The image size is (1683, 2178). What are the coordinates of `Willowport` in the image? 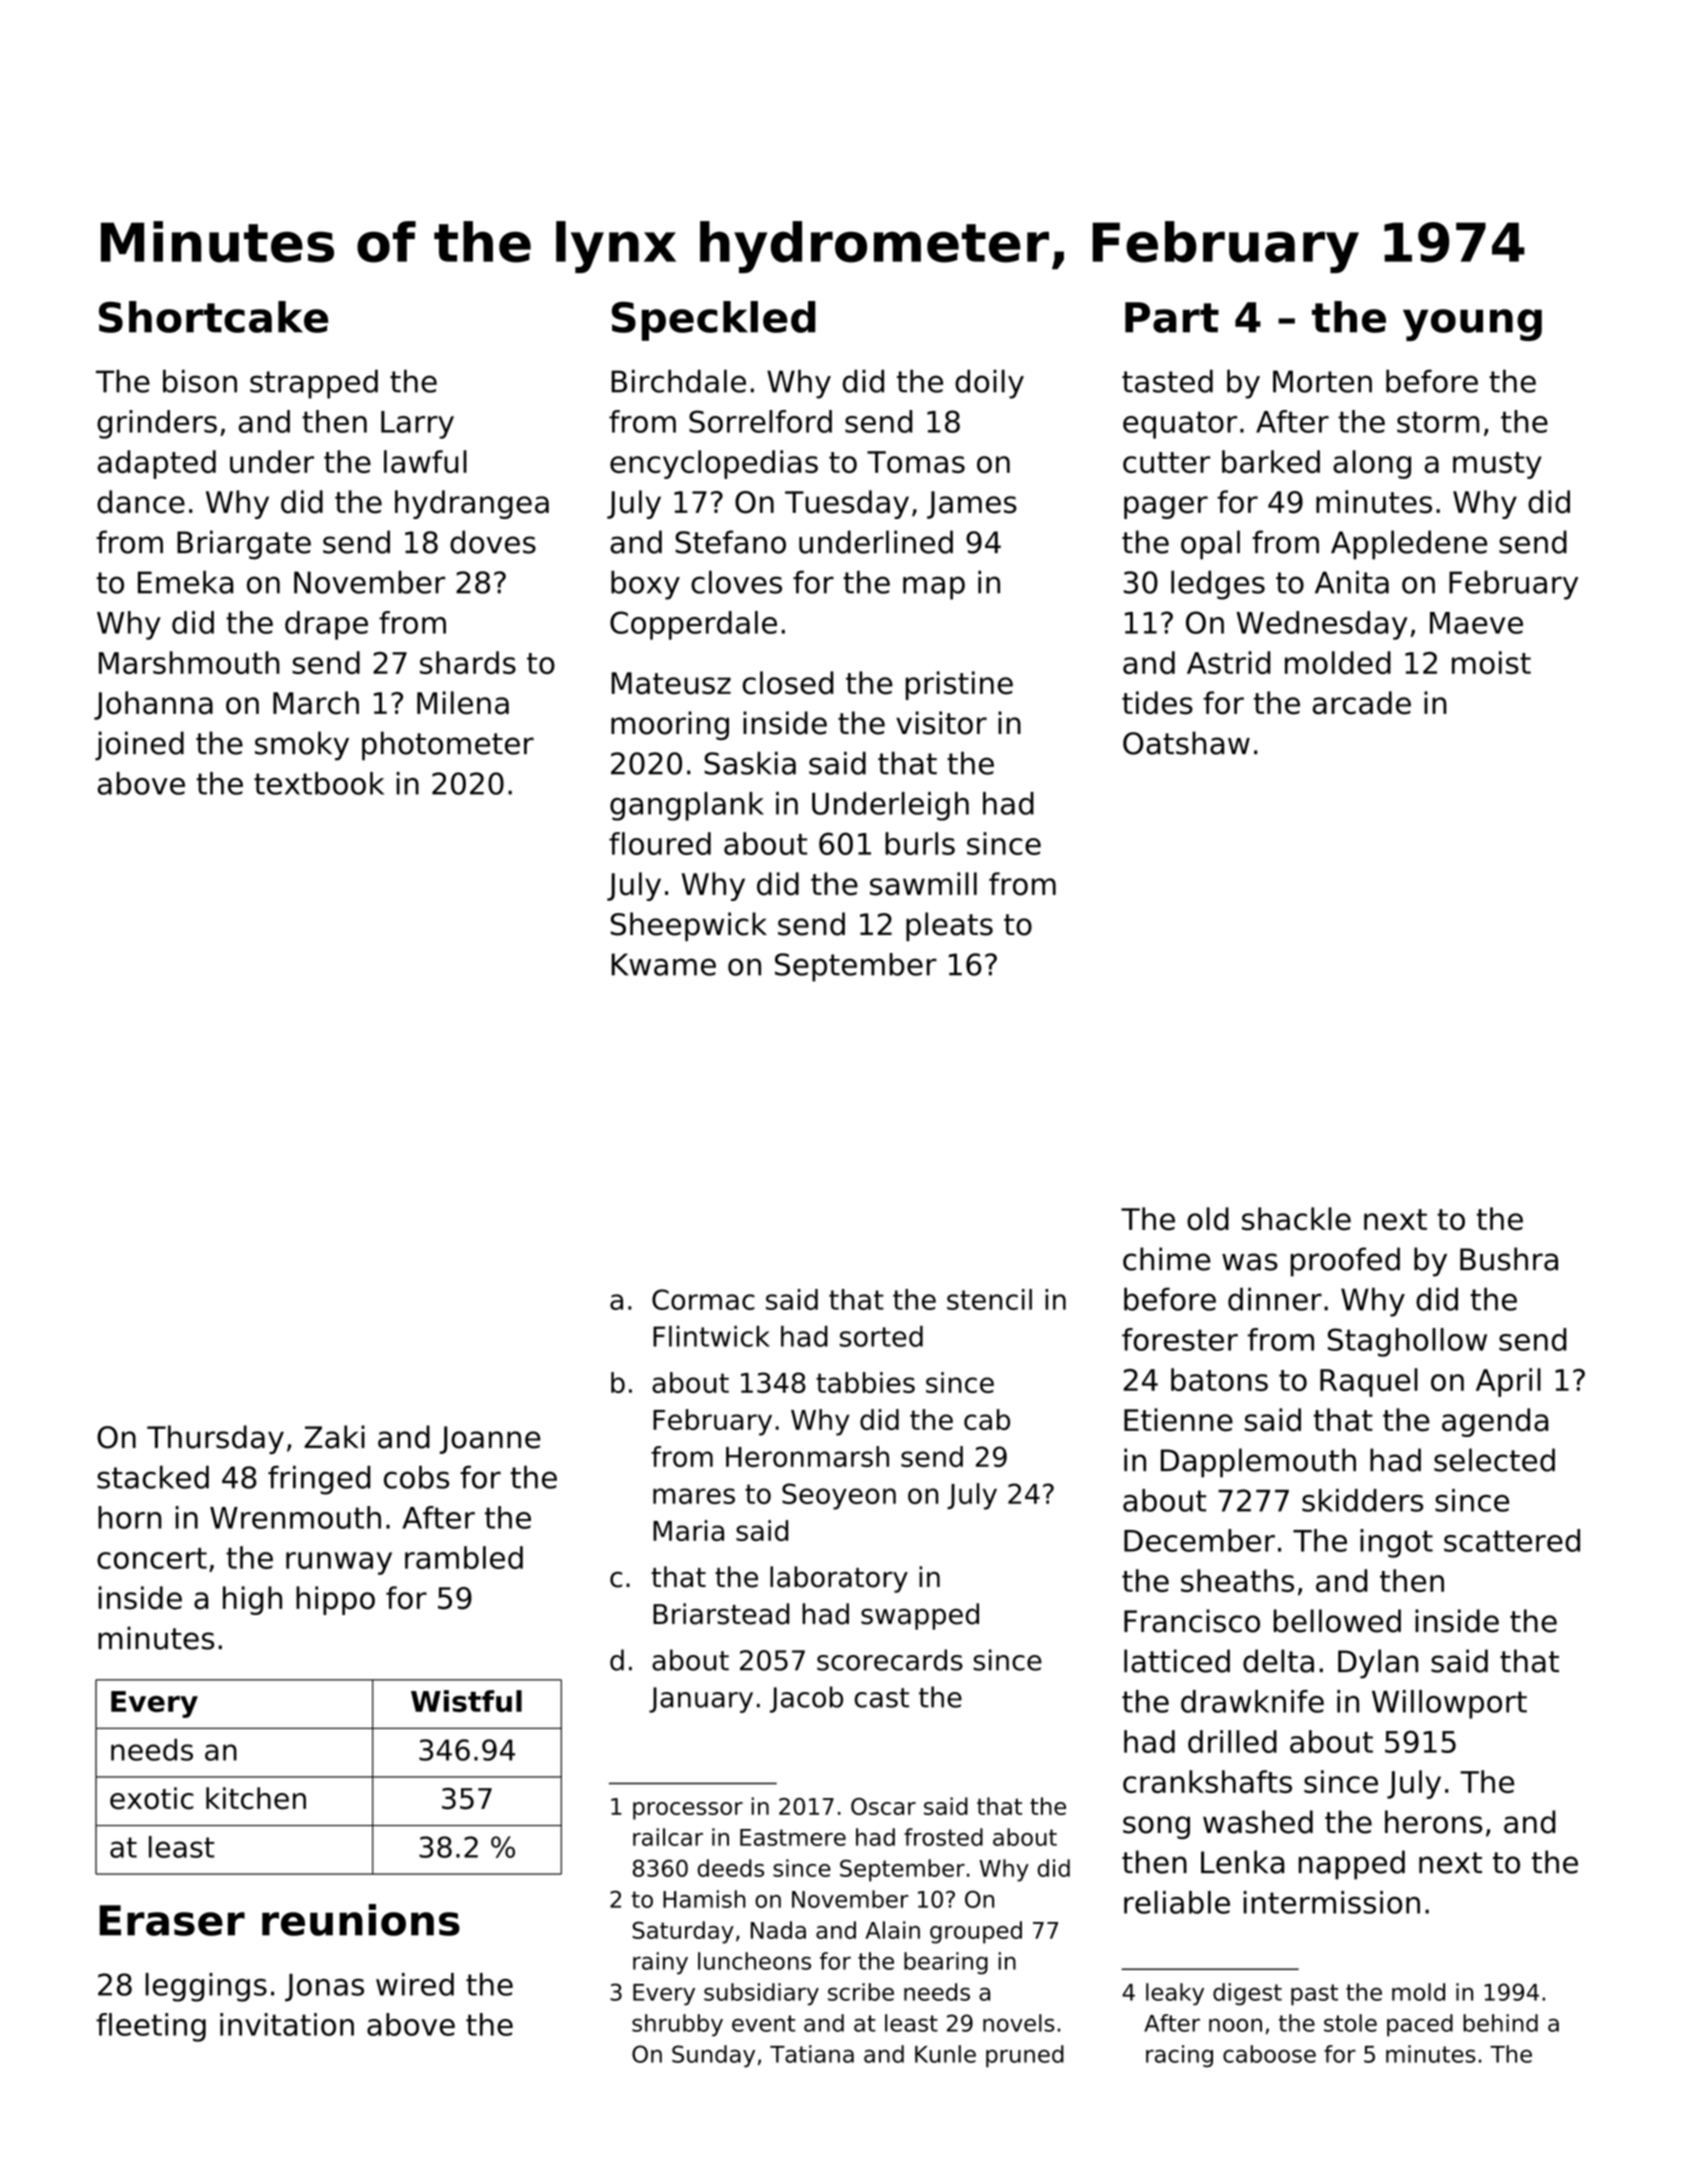 It's located at (1449, 1704).
